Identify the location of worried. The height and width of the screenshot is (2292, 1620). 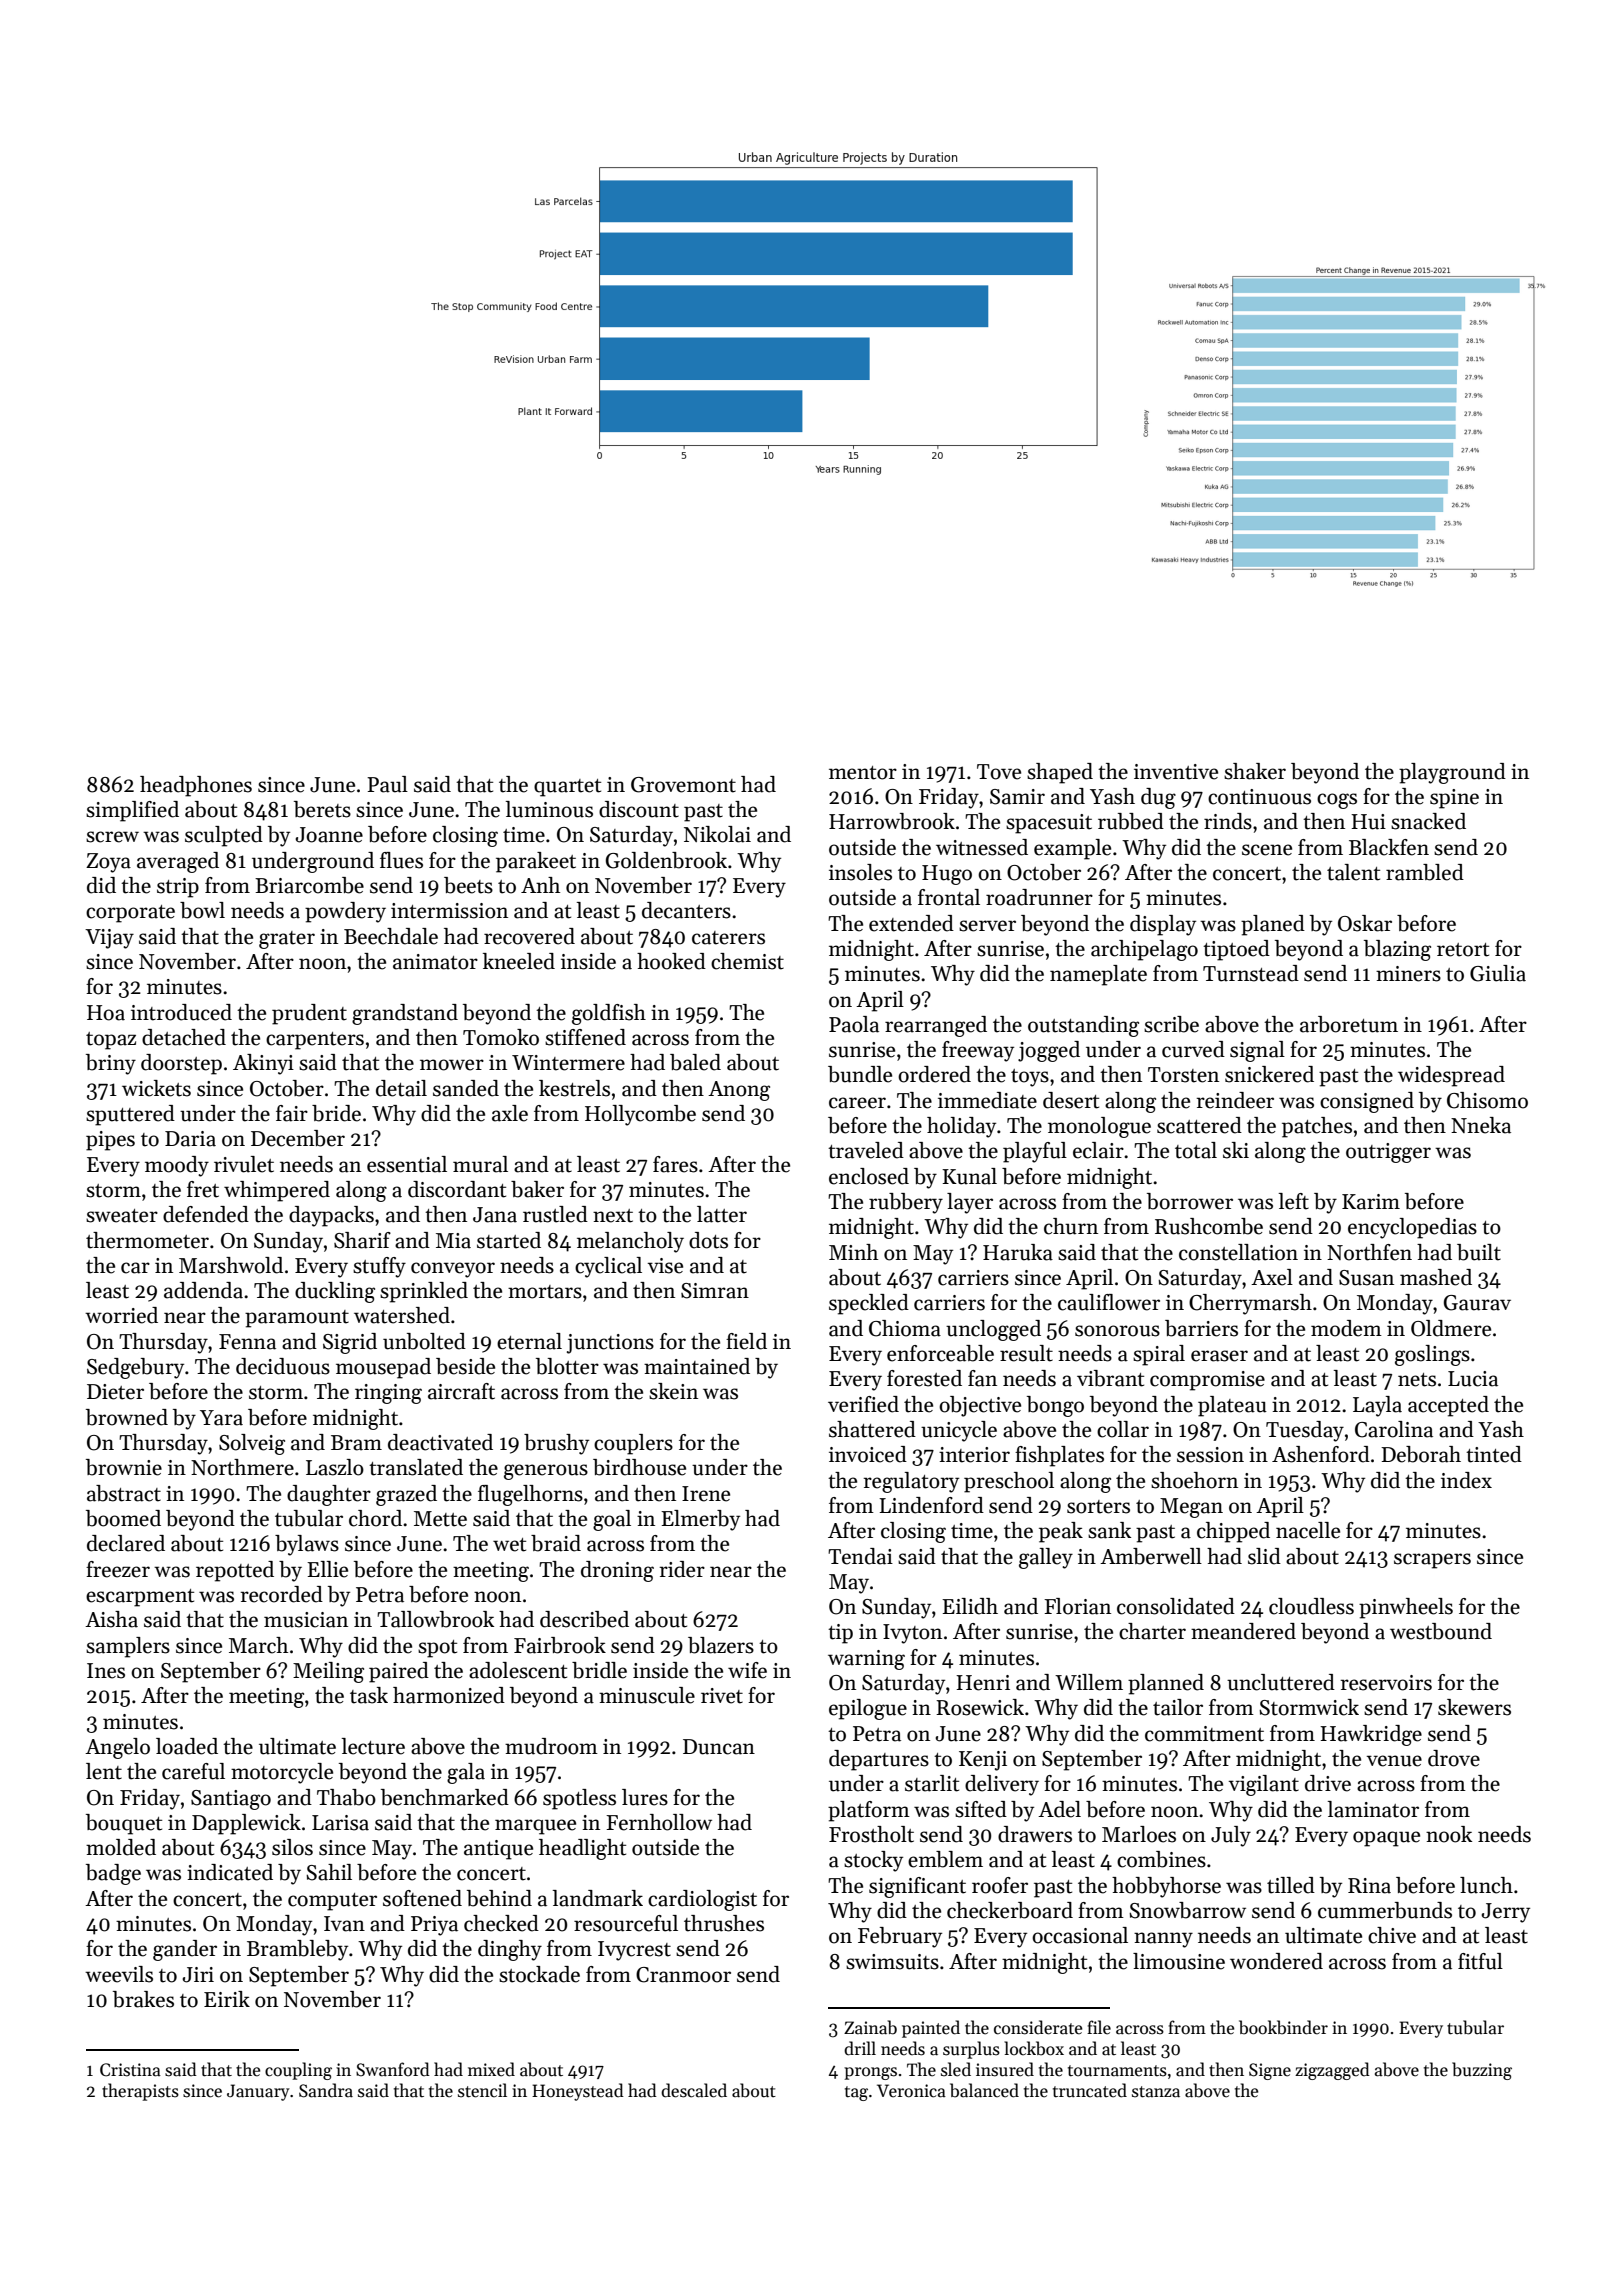
(121, 1315).
